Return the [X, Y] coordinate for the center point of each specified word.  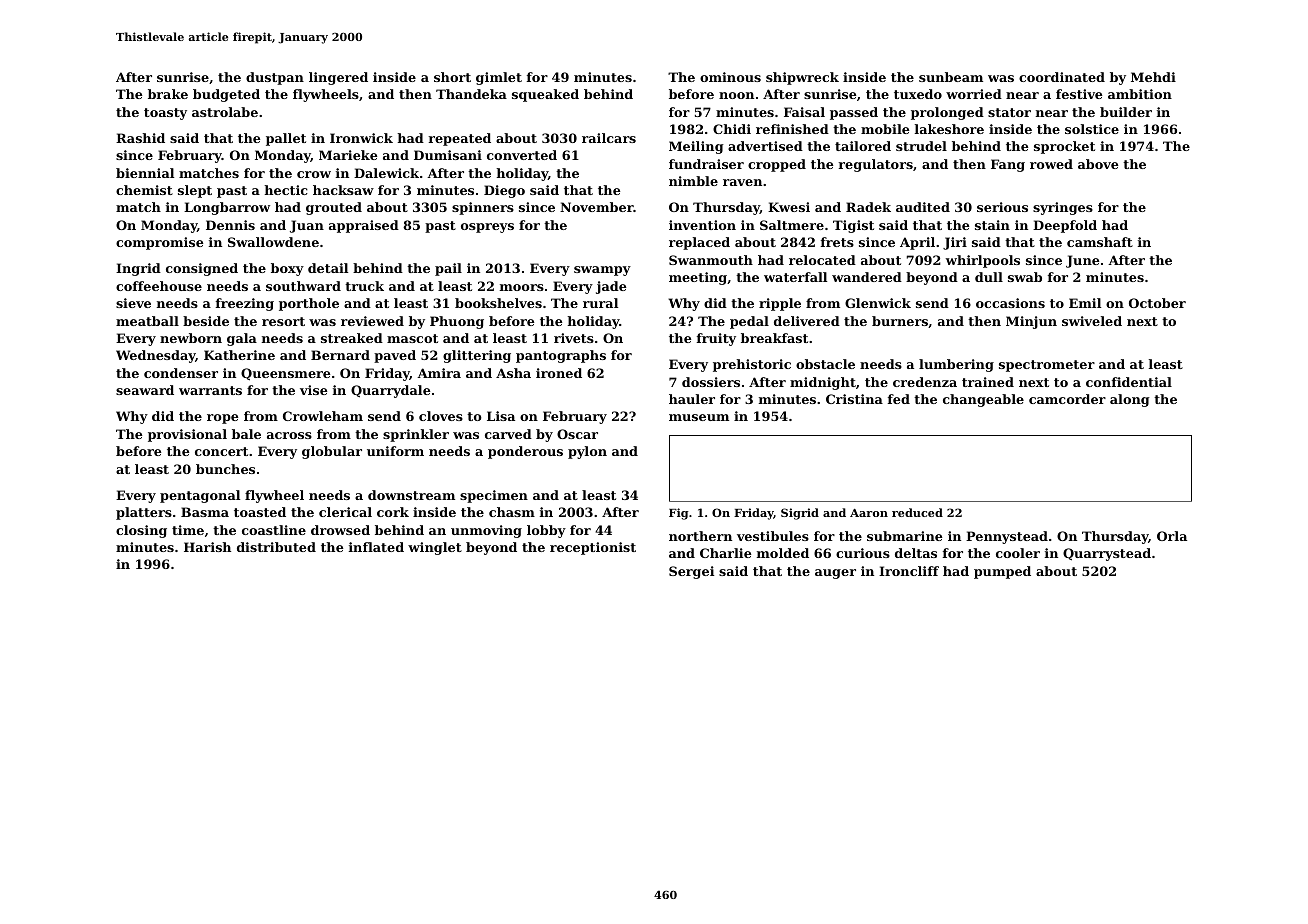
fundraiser [706, 164]
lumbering [956, 365]
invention [702, 225]
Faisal [804, 112]
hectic [286, 190]
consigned [202, 269]
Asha [513, 373]
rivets [574, 338]
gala [242, 339]
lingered [338, 78]
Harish [207, 547]
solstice [1092, 129]
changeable [983, 400]
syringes [1063, 208]
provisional [187, 435]
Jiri [955, 243]
